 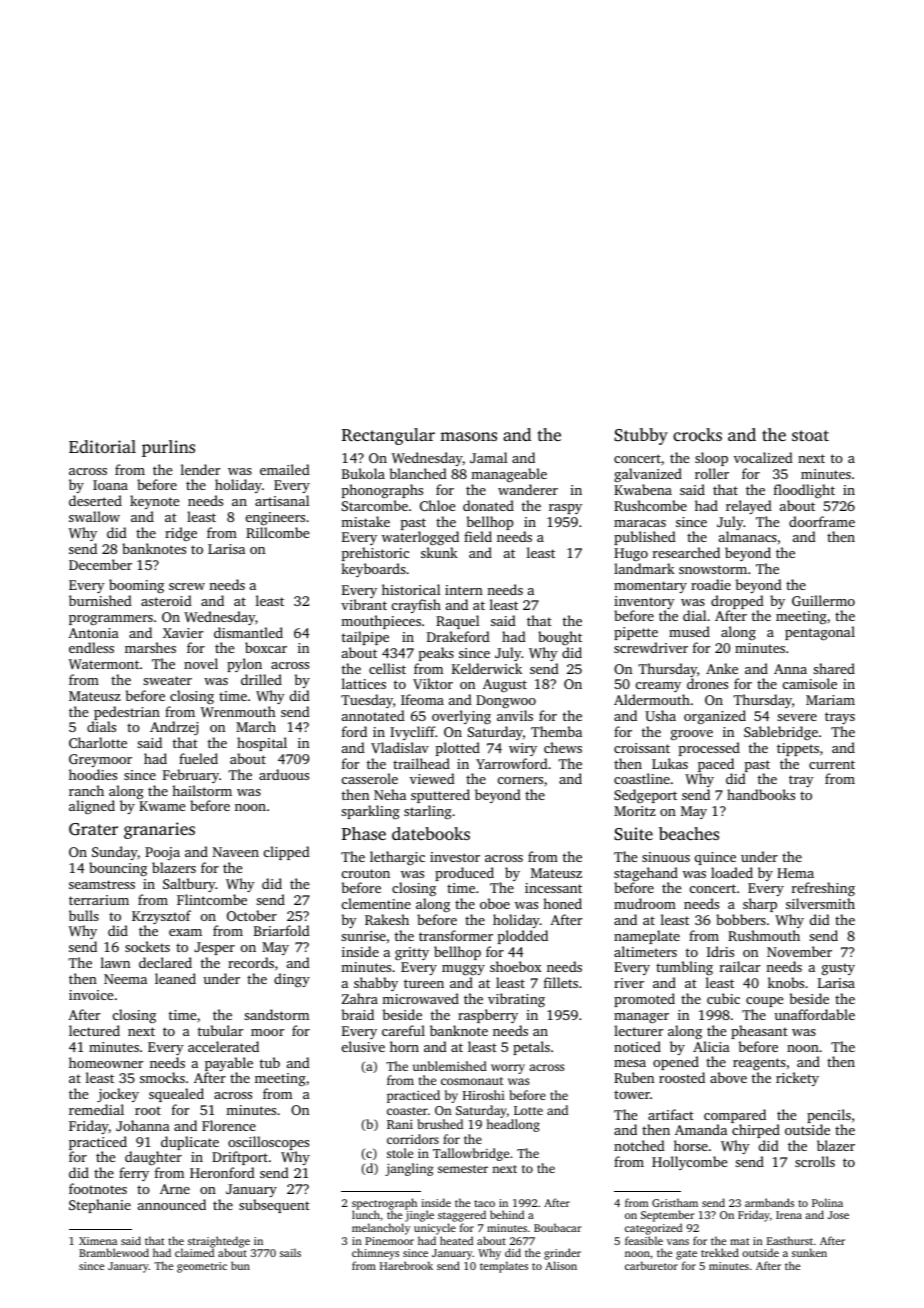 I want to click on waterlogged, so click(x=420, y=538).
